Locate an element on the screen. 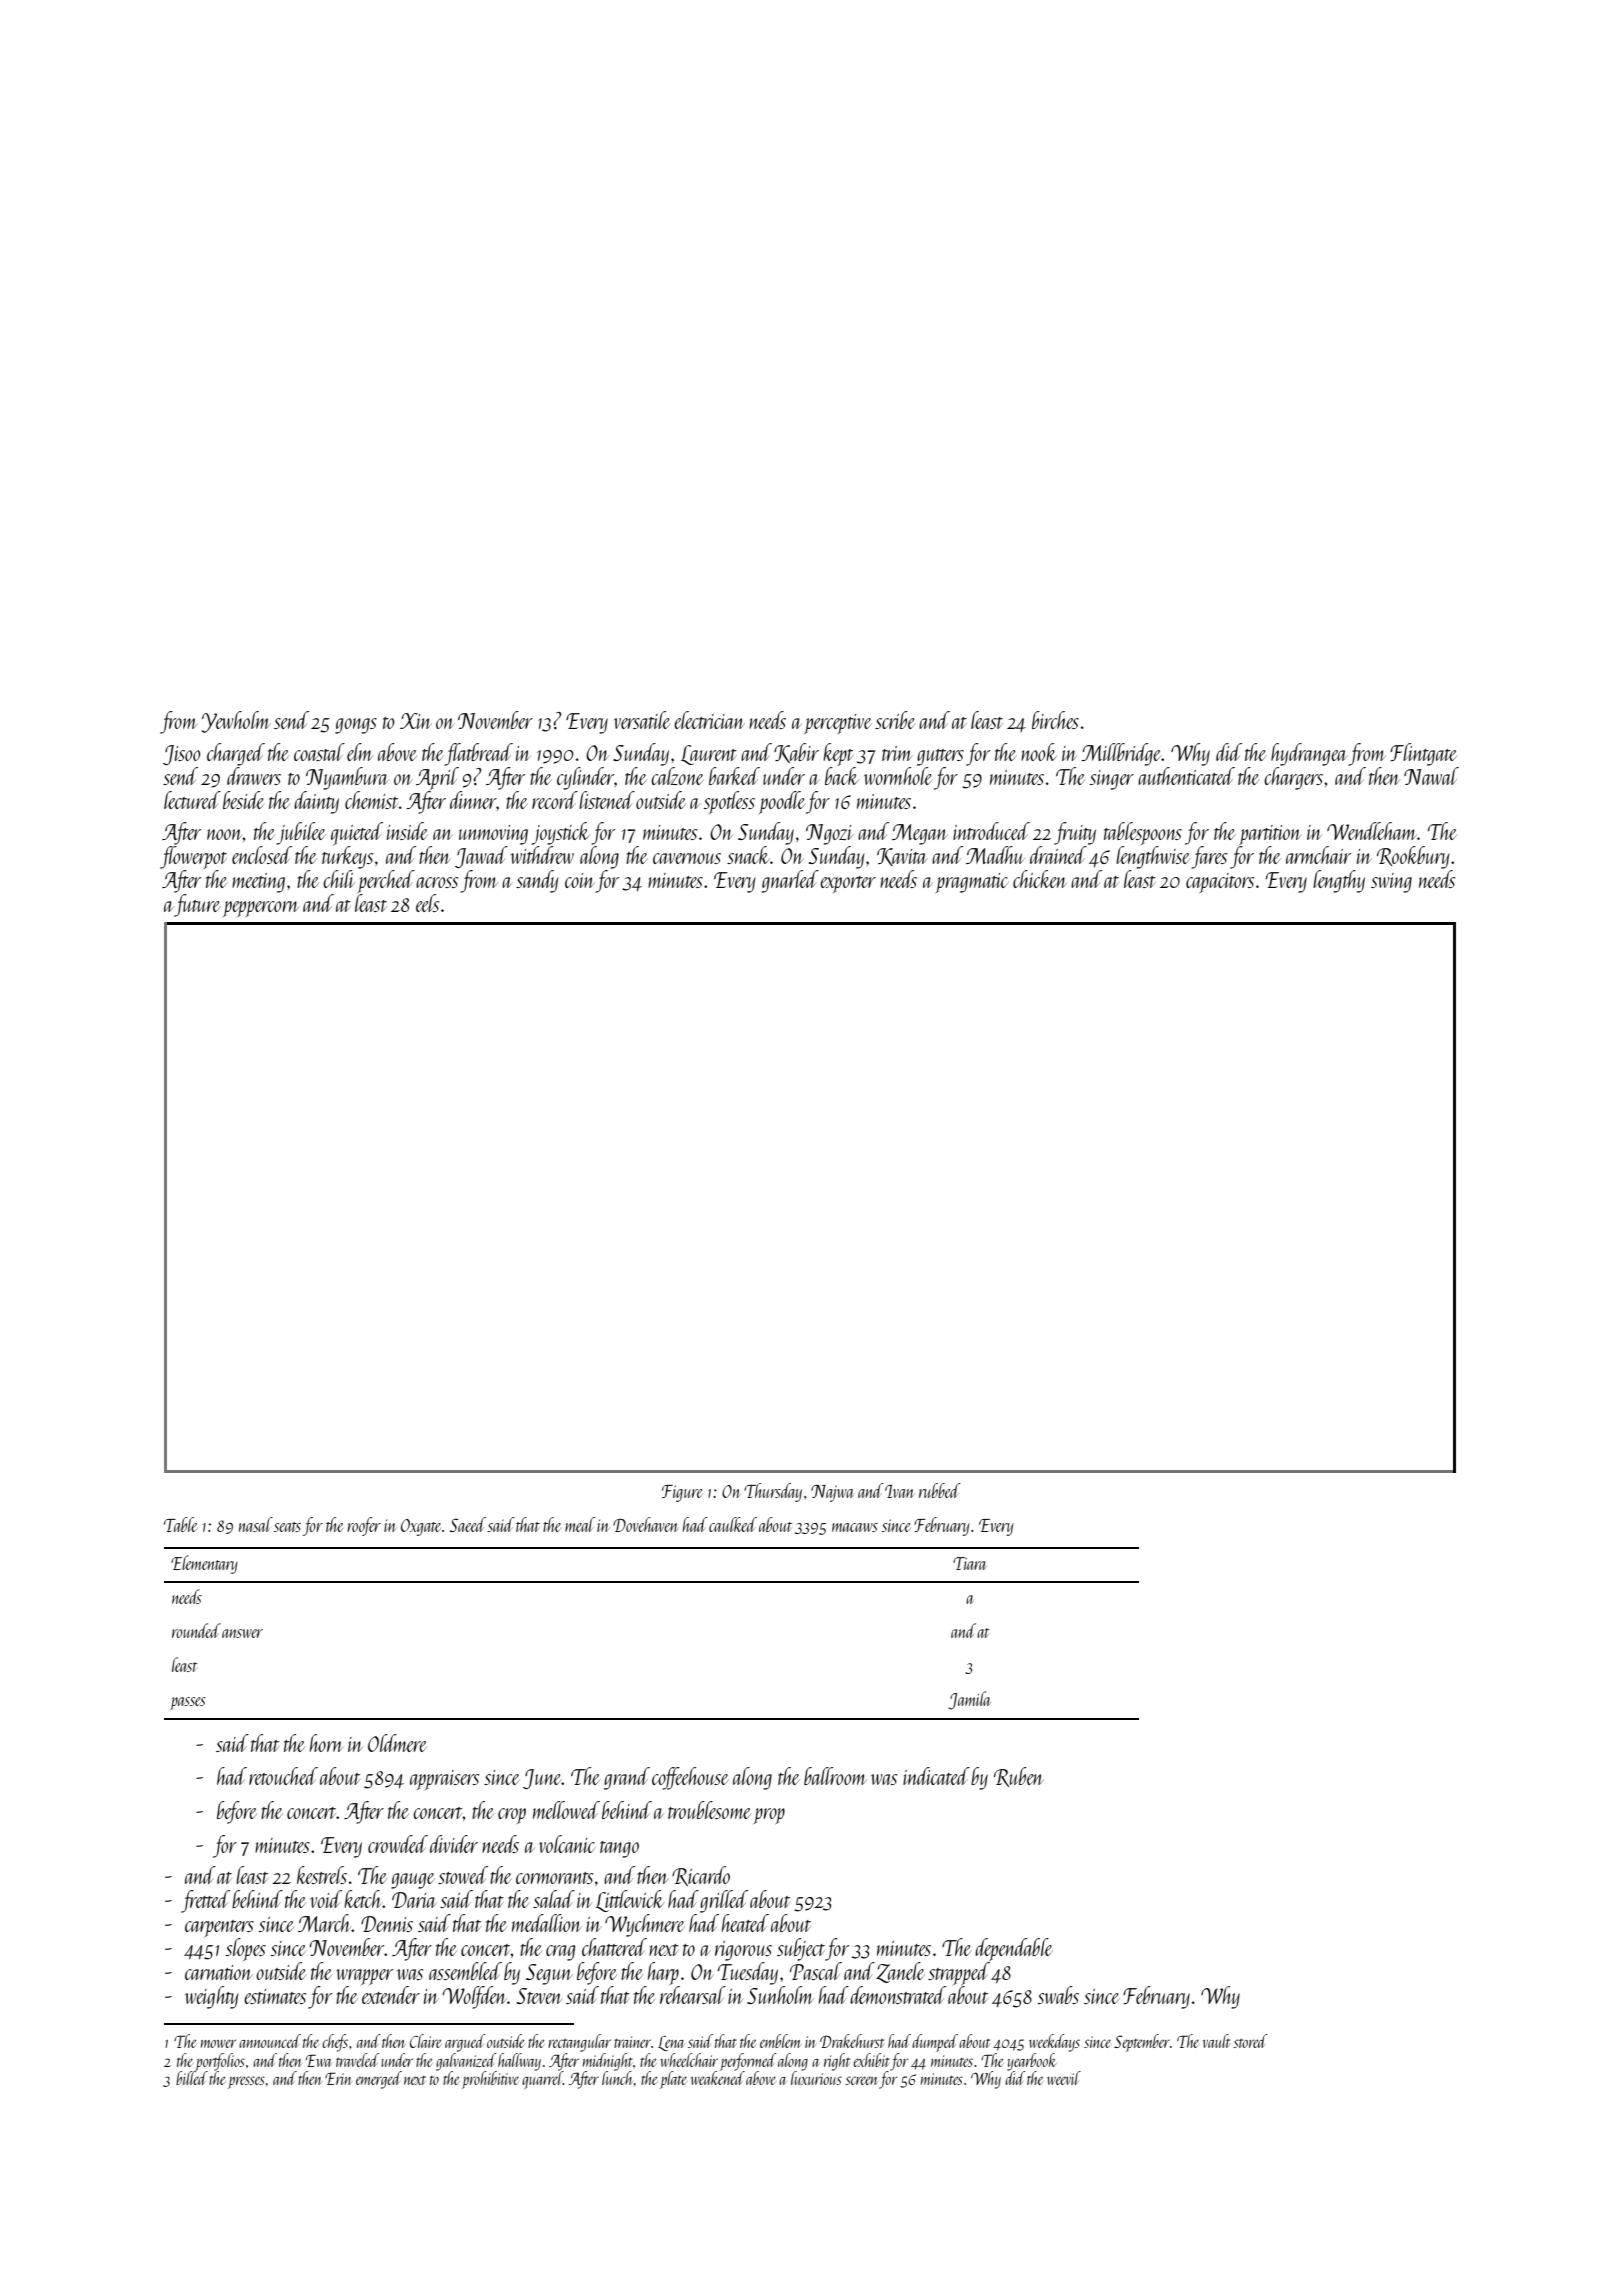 This screenshot has width=1620, height=2292. Ruben is located at coordinates (1019, 1777).
